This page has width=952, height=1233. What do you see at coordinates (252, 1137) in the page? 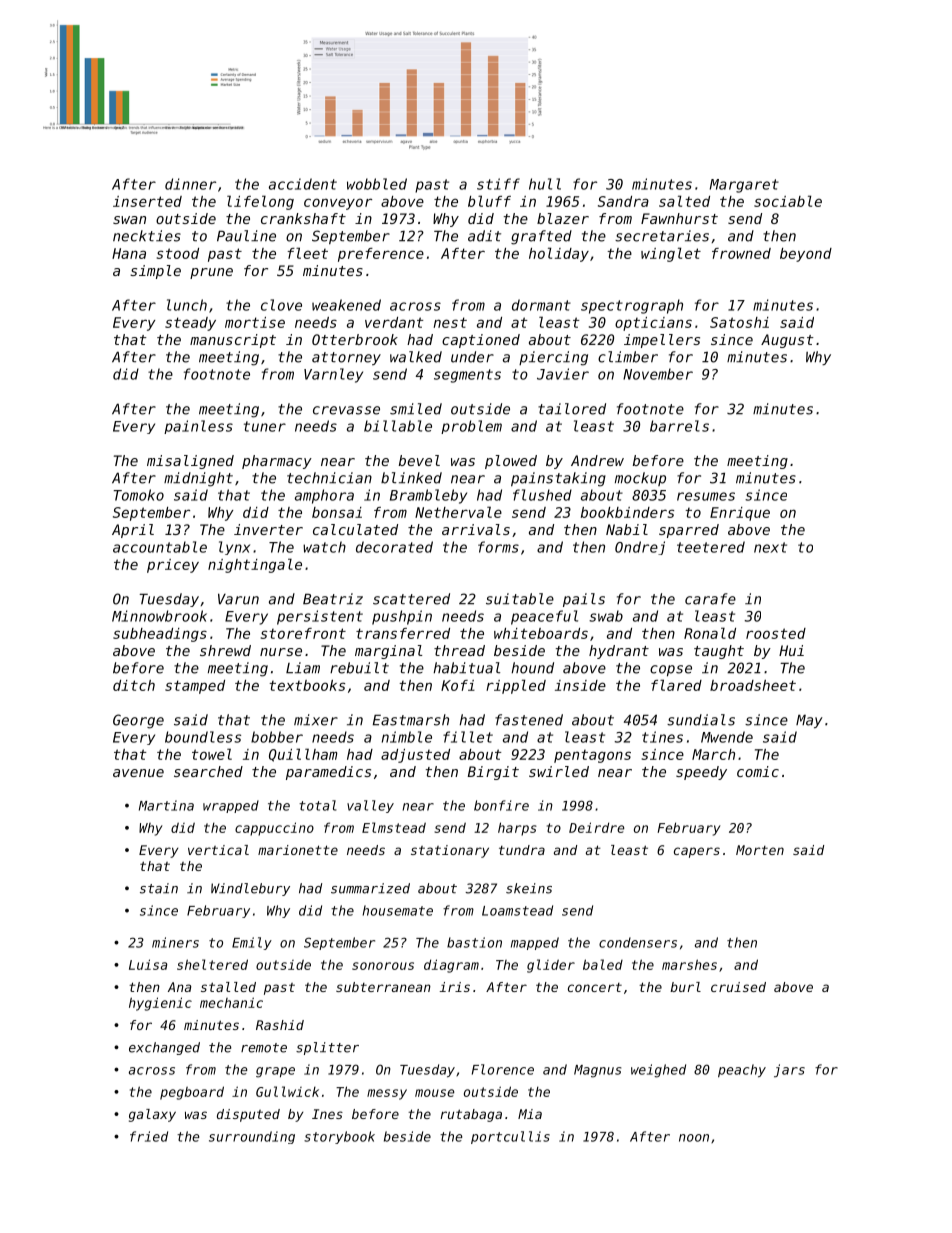
I see `surrounding` at bounding box center [252, 1137].
